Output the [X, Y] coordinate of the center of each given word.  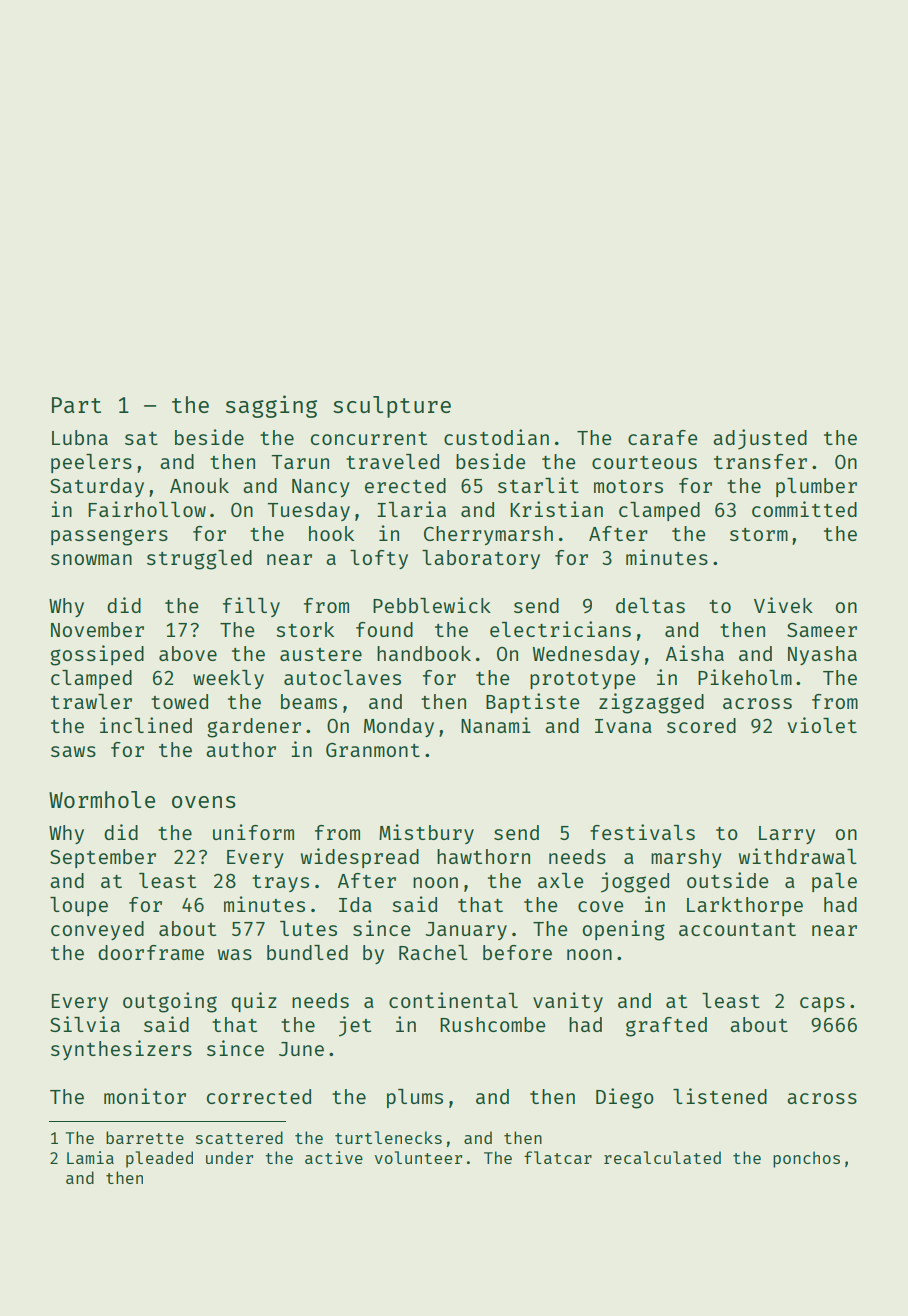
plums [415, 1098]
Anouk [199, 485]
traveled [392, 461]
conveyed [97, 930]
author [241, 749]
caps [822, 1004]
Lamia [90, 1157]
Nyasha [822, 655]
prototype [583, 680]
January [466, 931]
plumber [816, 487]
